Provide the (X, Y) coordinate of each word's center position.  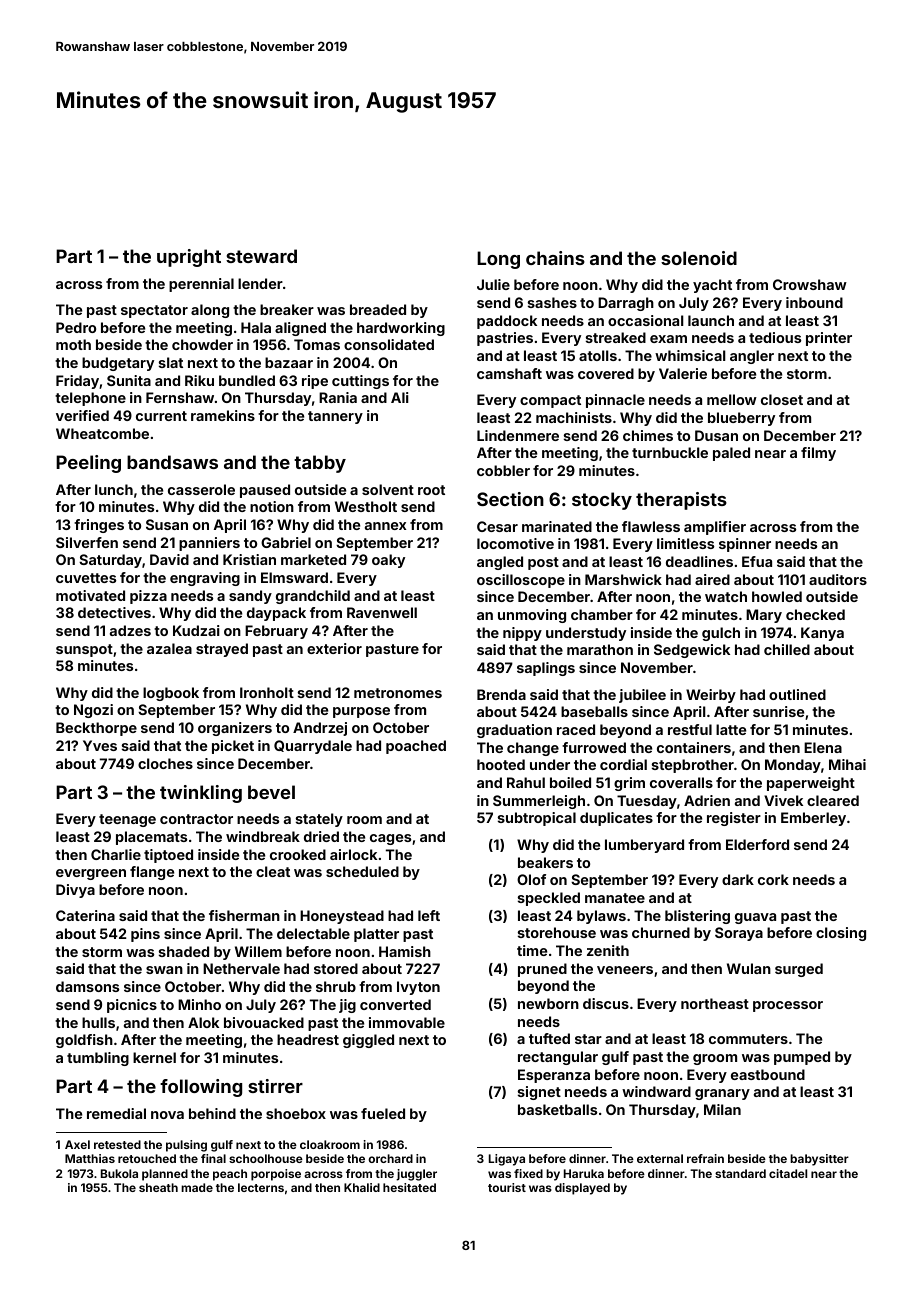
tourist (507, 1187)
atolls (598, 355)
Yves (100, 745)
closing (841, 934)
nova (167, 1115)
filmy (818, 454)
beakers (545, 862)
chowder (202, 344)
